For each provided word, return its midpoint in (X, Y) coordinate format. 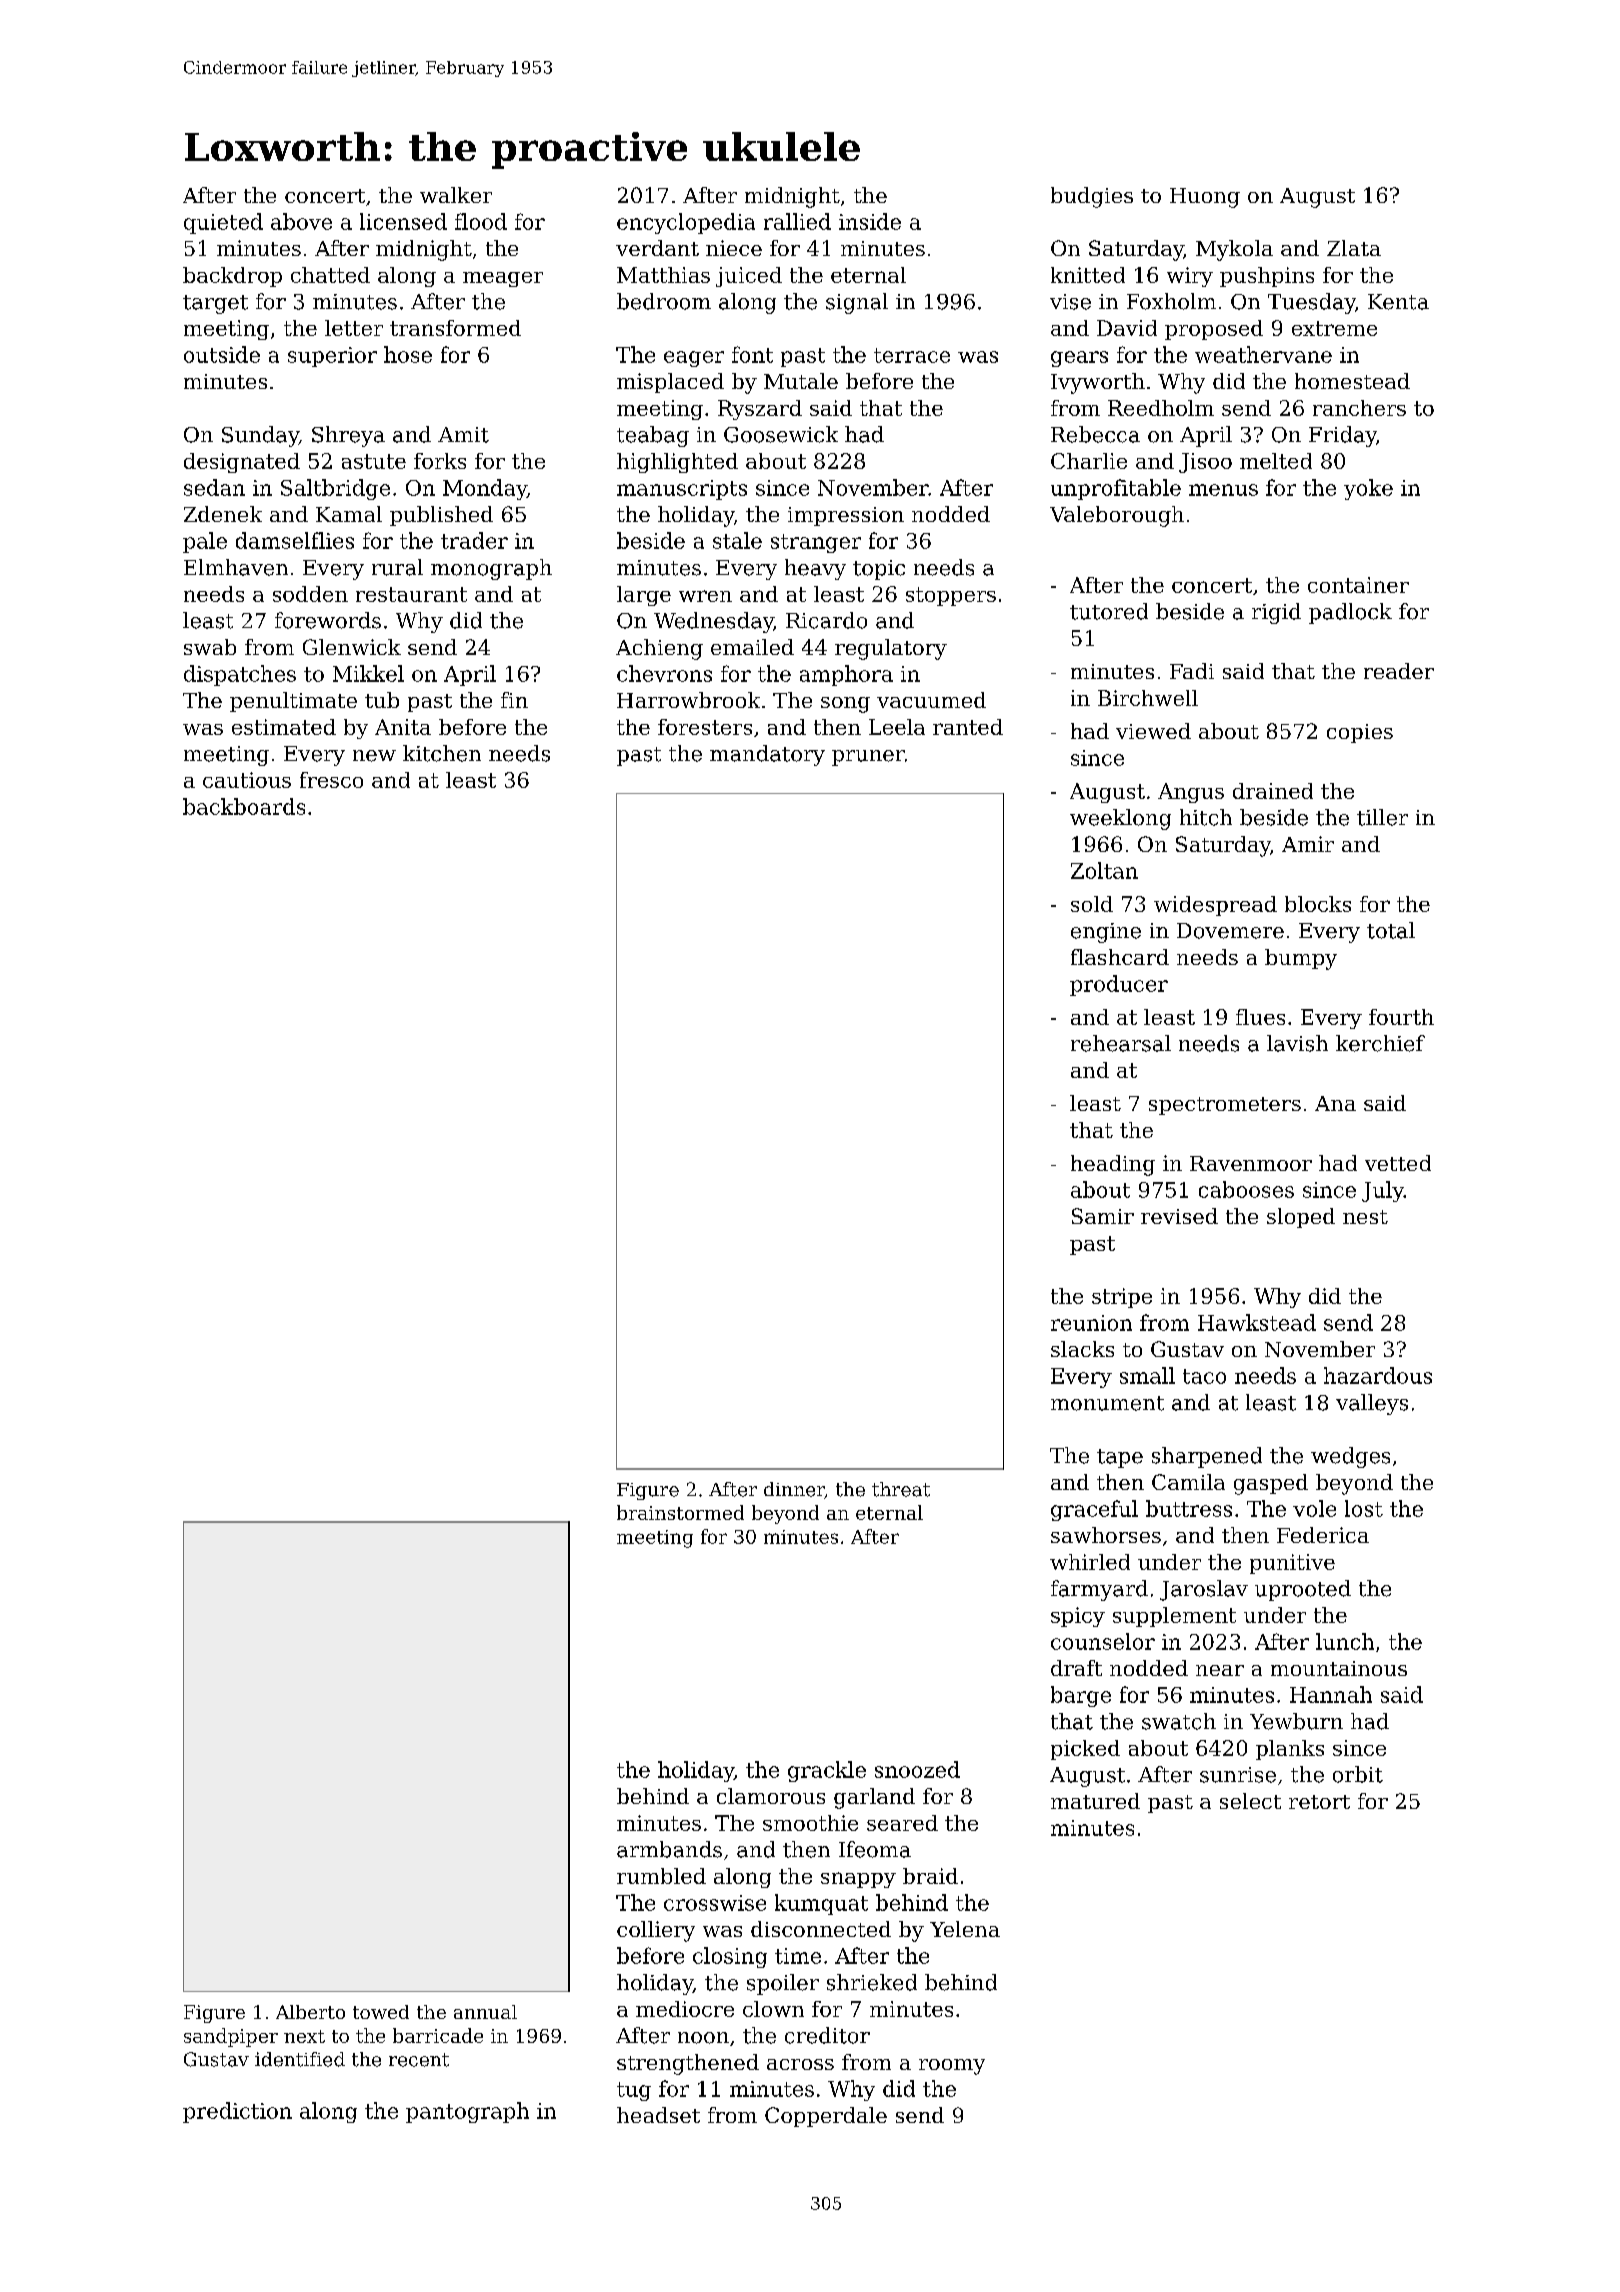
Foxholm (1171, 301)
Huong (1205, 198)
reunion (1091, 1323)
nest (1365, 1217)
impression (846, 516)
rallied (797, 221)
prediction (237, 2112)
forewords (328, 620)
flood (481, 221)
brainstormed (680, 1512)
